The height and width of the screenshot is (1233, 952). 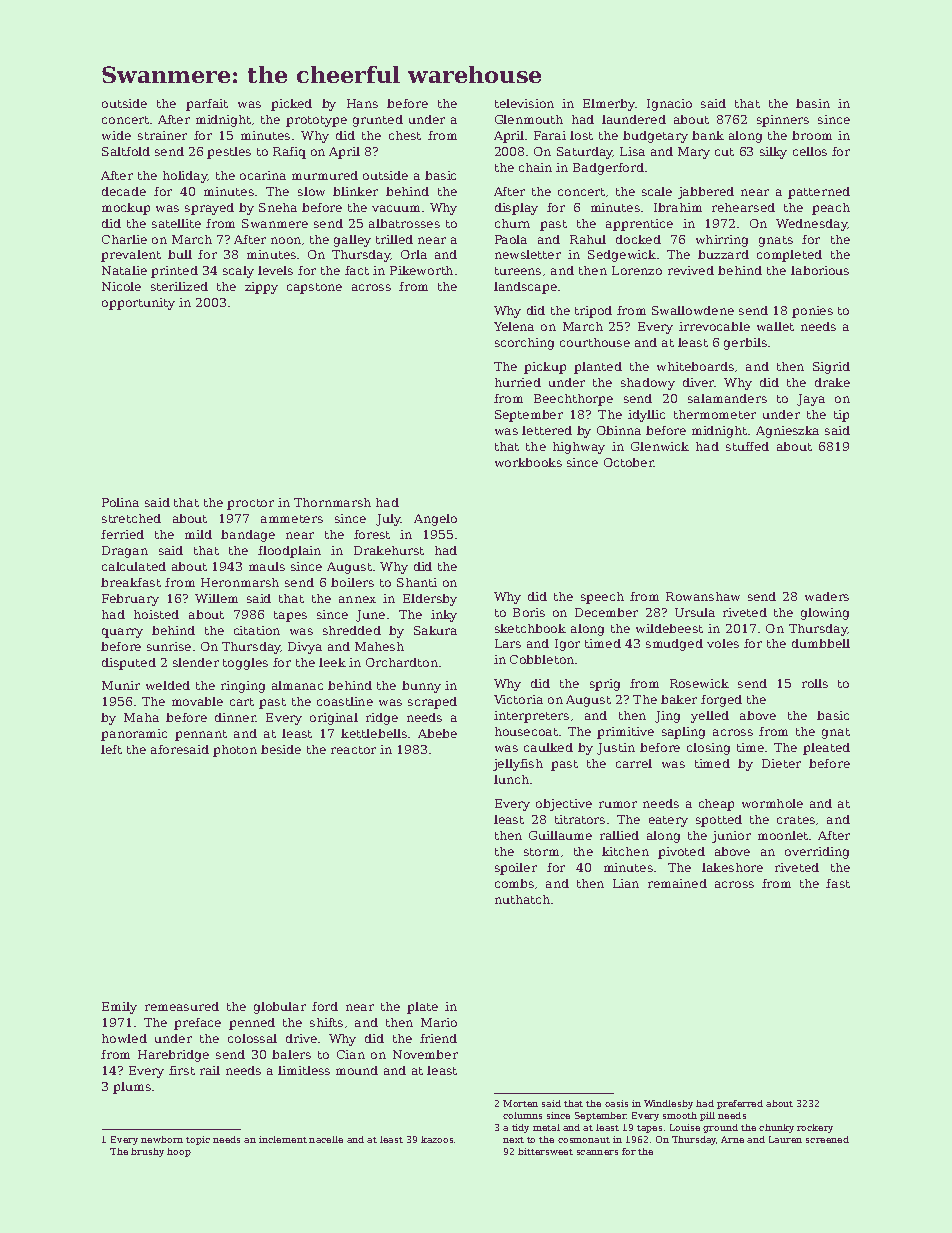 What do you see at coordinates (417, 582) in the screenshot?
I see `Shanti` at bounding box center [417, 582].
